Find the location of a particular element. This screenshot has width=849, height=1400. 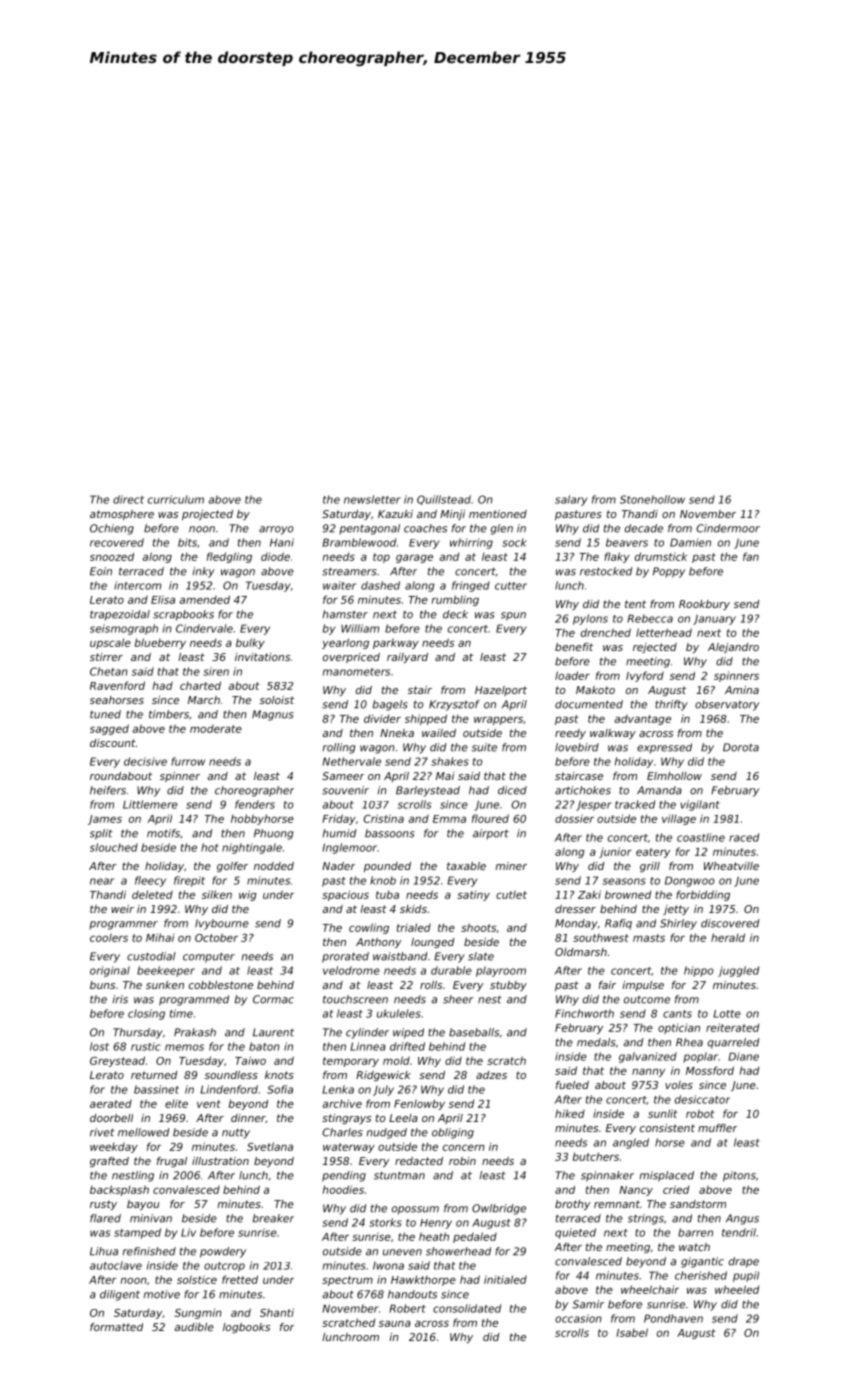

occasion is located at coordinates (578, 1318).
